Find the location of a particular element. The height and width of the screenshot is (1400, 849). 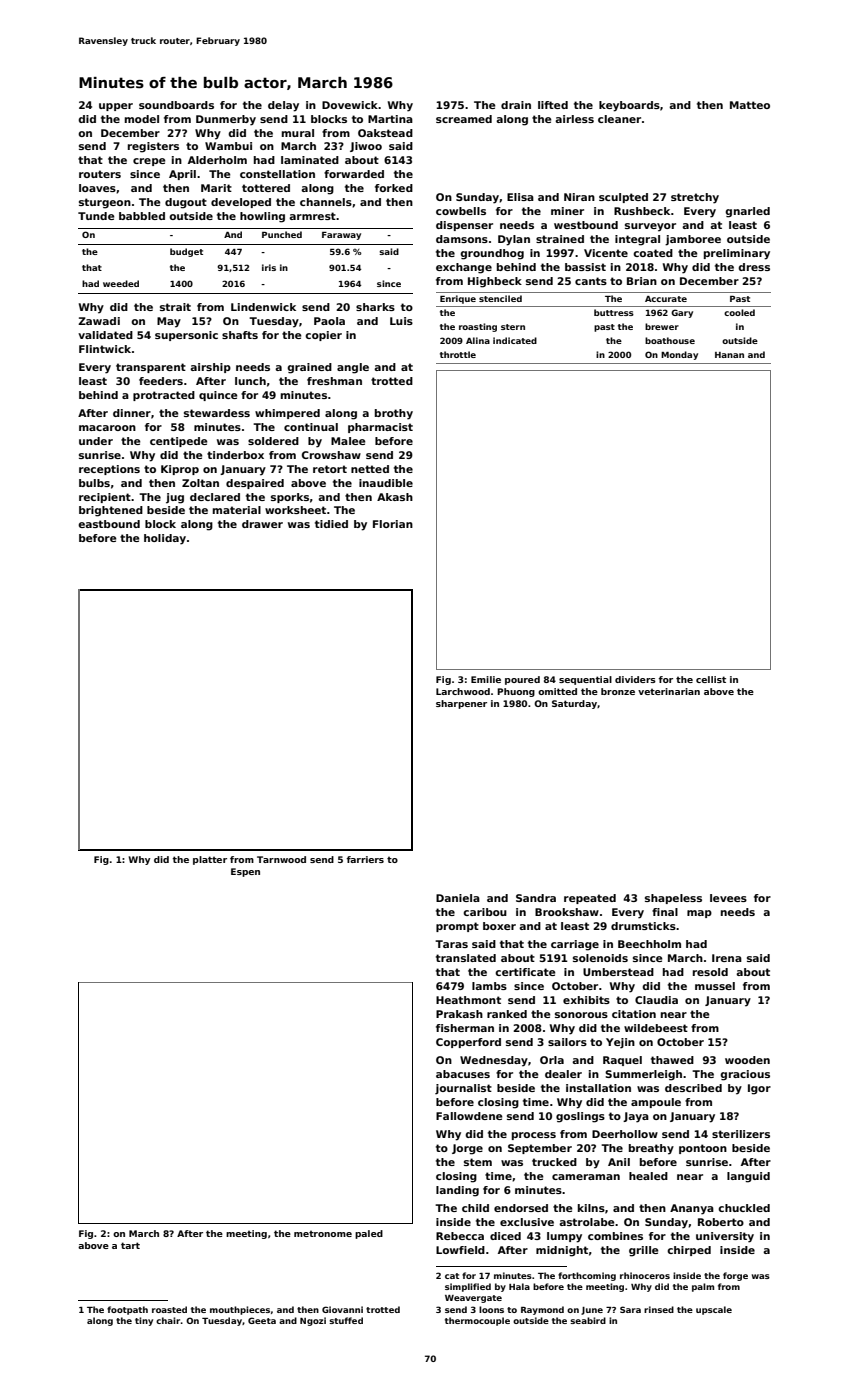

footpath is located at coordinates (127, 1310).
